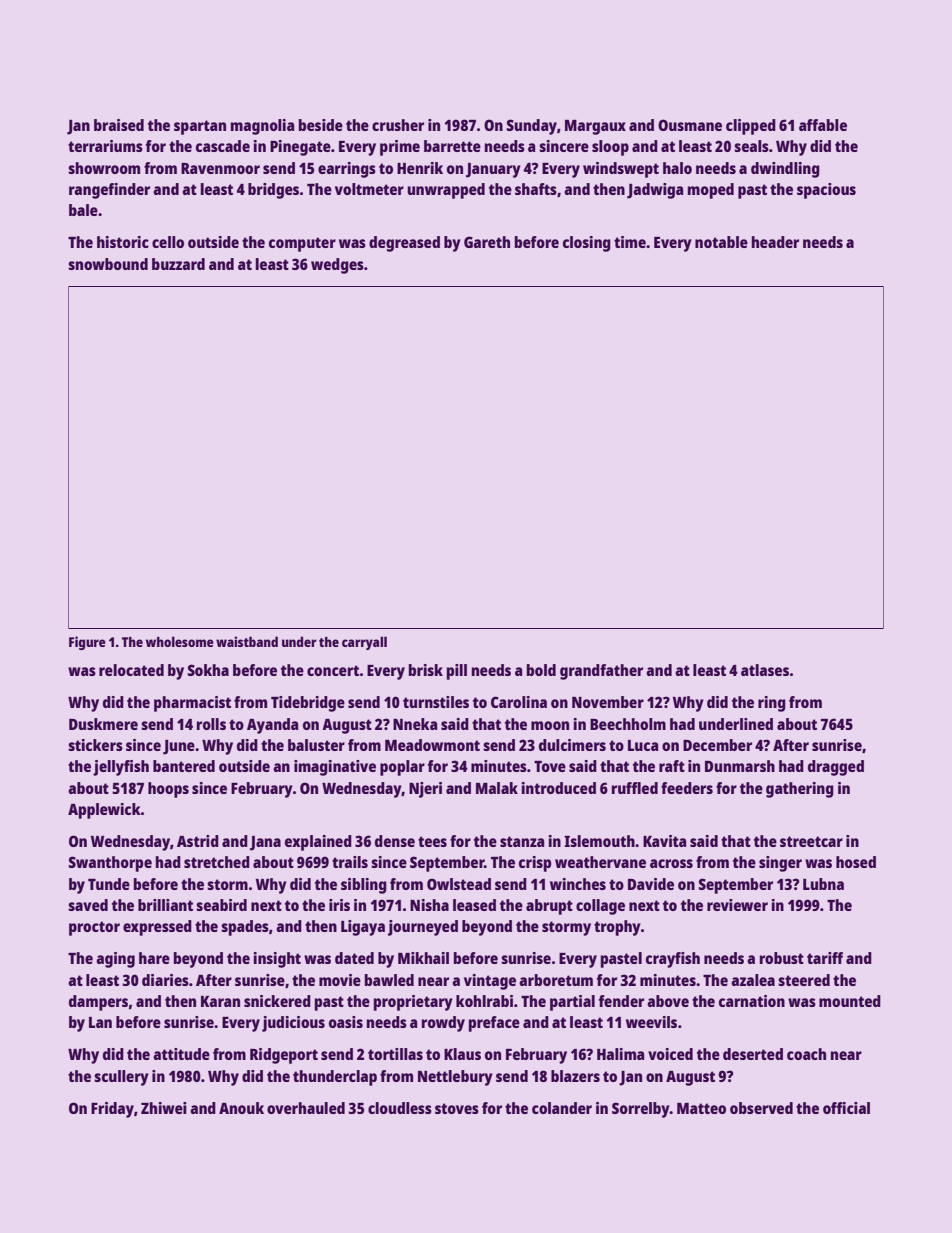 The width and height of the document is (952, 1233). Describe the element at coordinates (364, 643) in the document. I see `carryall` at that location.
